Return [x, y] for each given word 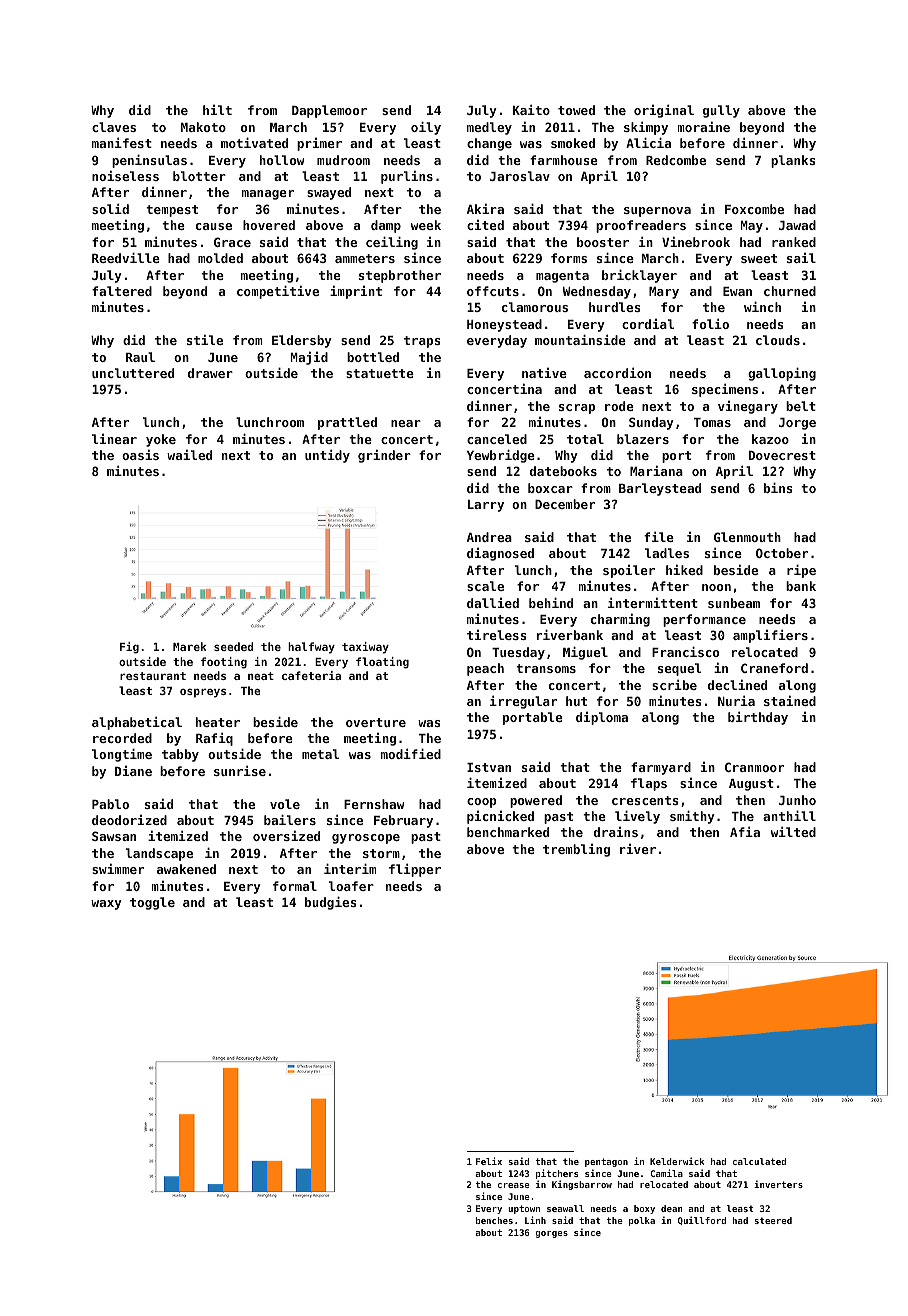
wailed [189, 454]
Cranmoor [754, 767]
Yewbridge [501, 456]
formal [295, 886]
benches [494, 1220]
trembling [576, 850]
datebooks [563, 471]
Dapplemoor [329, 111]
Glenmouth [747, 537]
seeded [233, 646]
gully [721, 111]
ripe [801, 571]
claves [114, 127]
